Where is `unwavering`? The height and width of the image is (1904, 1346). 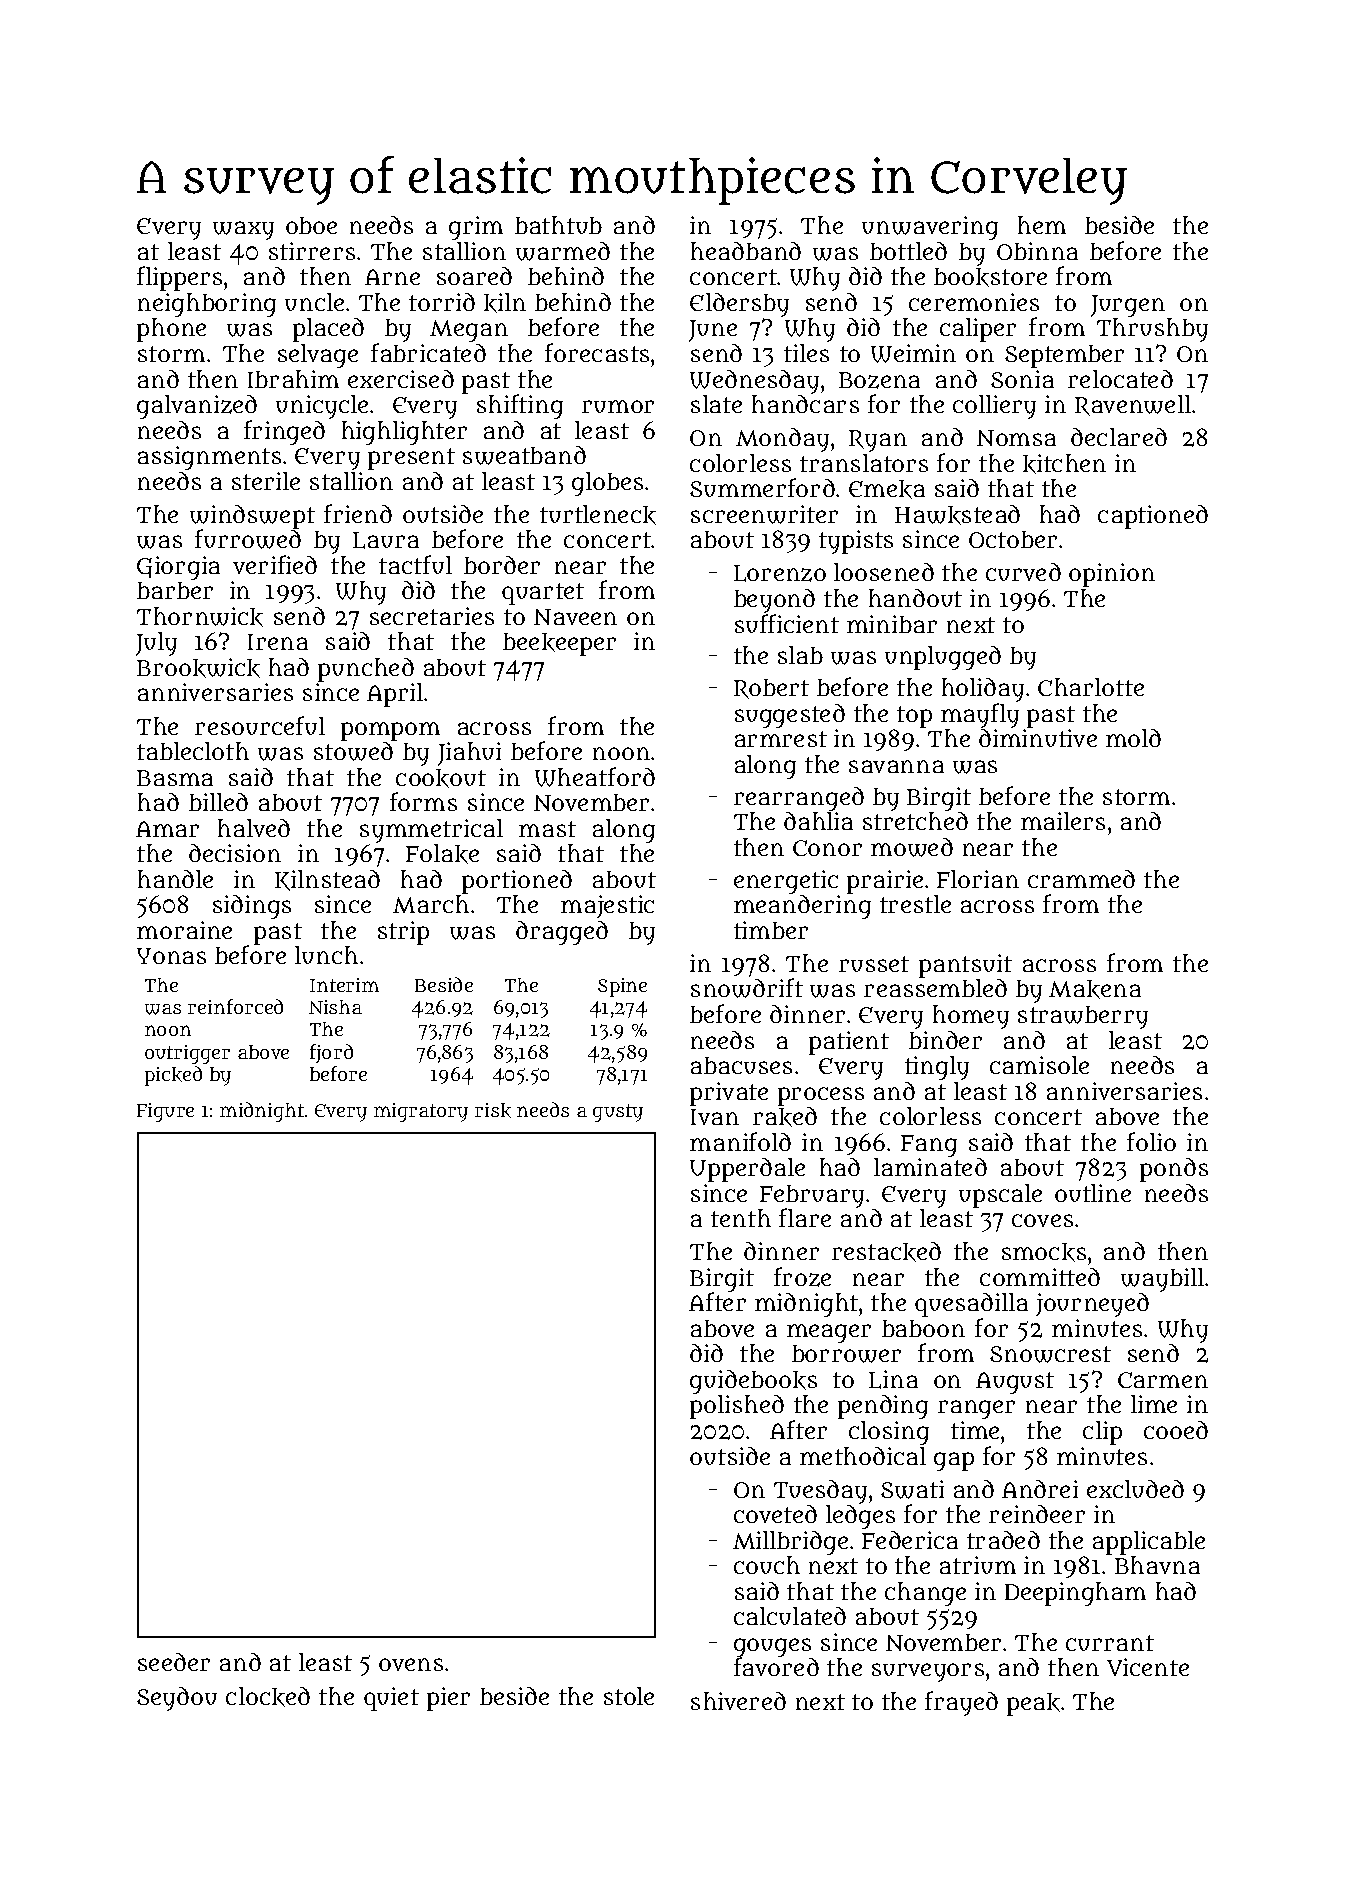 unwavering is located at coordinates (930, 228).
